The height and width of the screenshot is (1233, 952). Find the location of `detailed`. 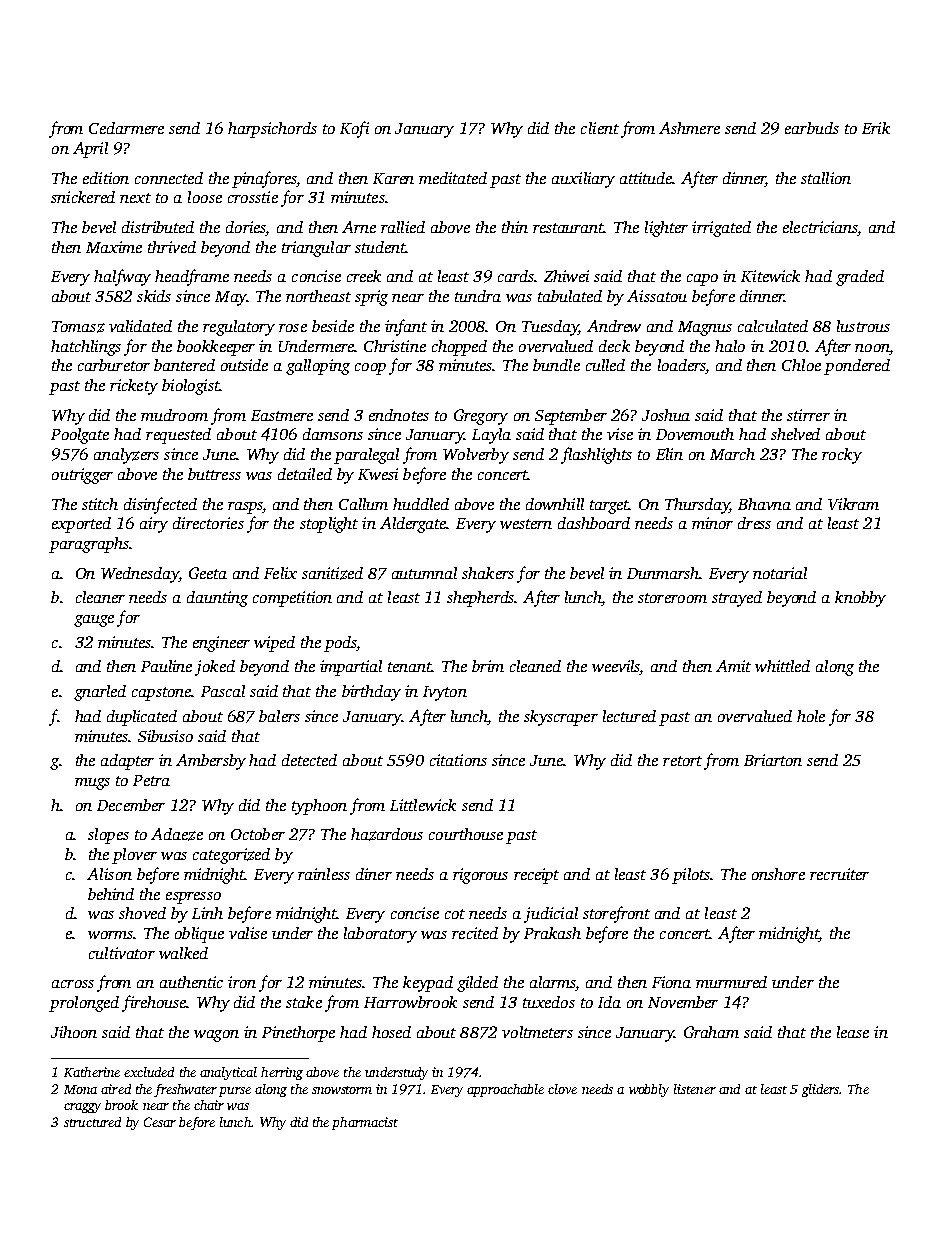

detailed is located at coordinates (305, 474).
